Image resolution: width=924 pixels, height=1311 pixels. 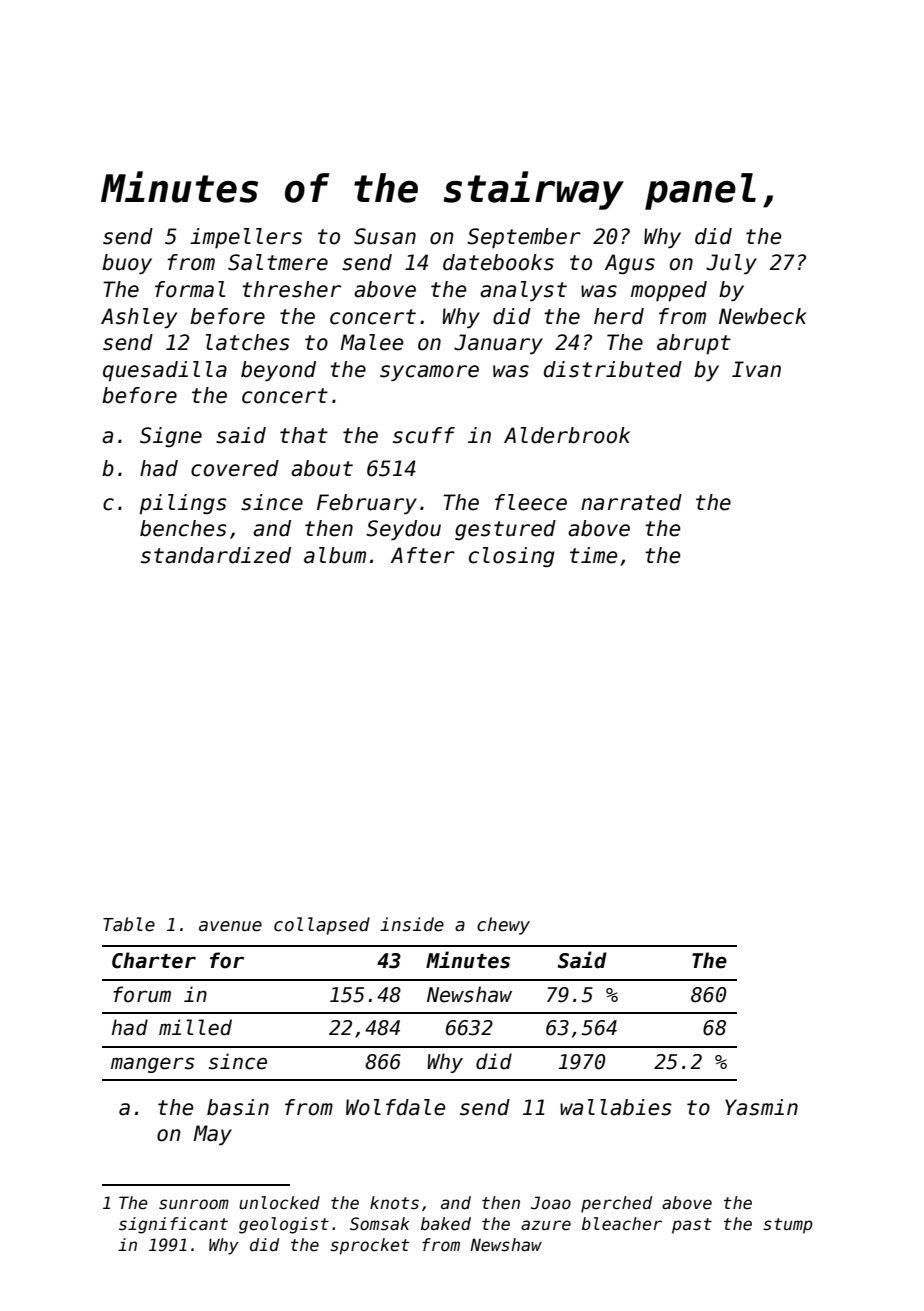 I want to click on standardized, so click(x=216, y=555).
